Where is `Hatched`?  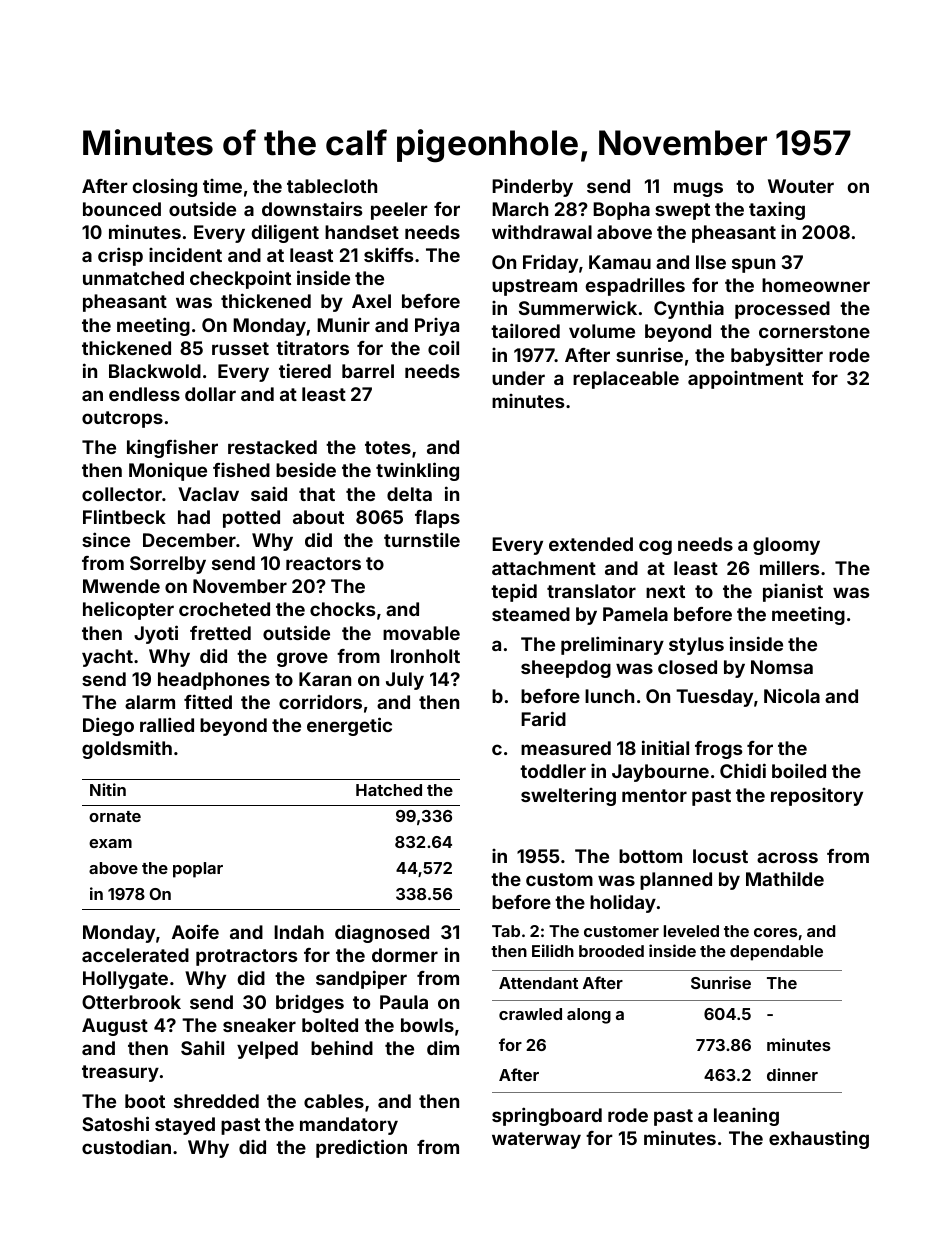 Hatched is located at coordinates (389, 790).
